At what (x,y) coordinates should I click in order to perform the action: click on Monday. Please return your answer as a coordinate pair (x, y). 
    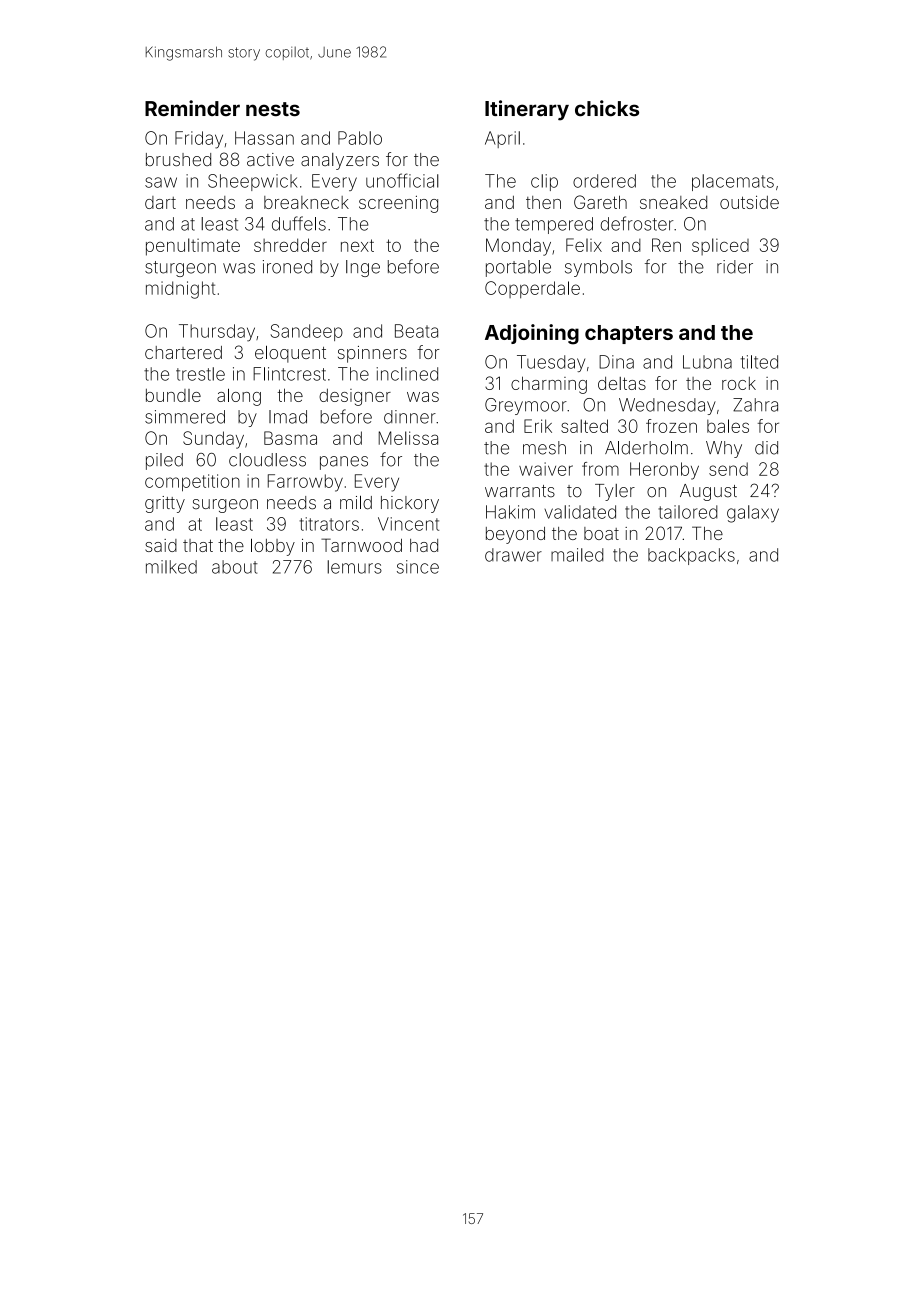
    Looking at the image, I should click on (518, 247).
